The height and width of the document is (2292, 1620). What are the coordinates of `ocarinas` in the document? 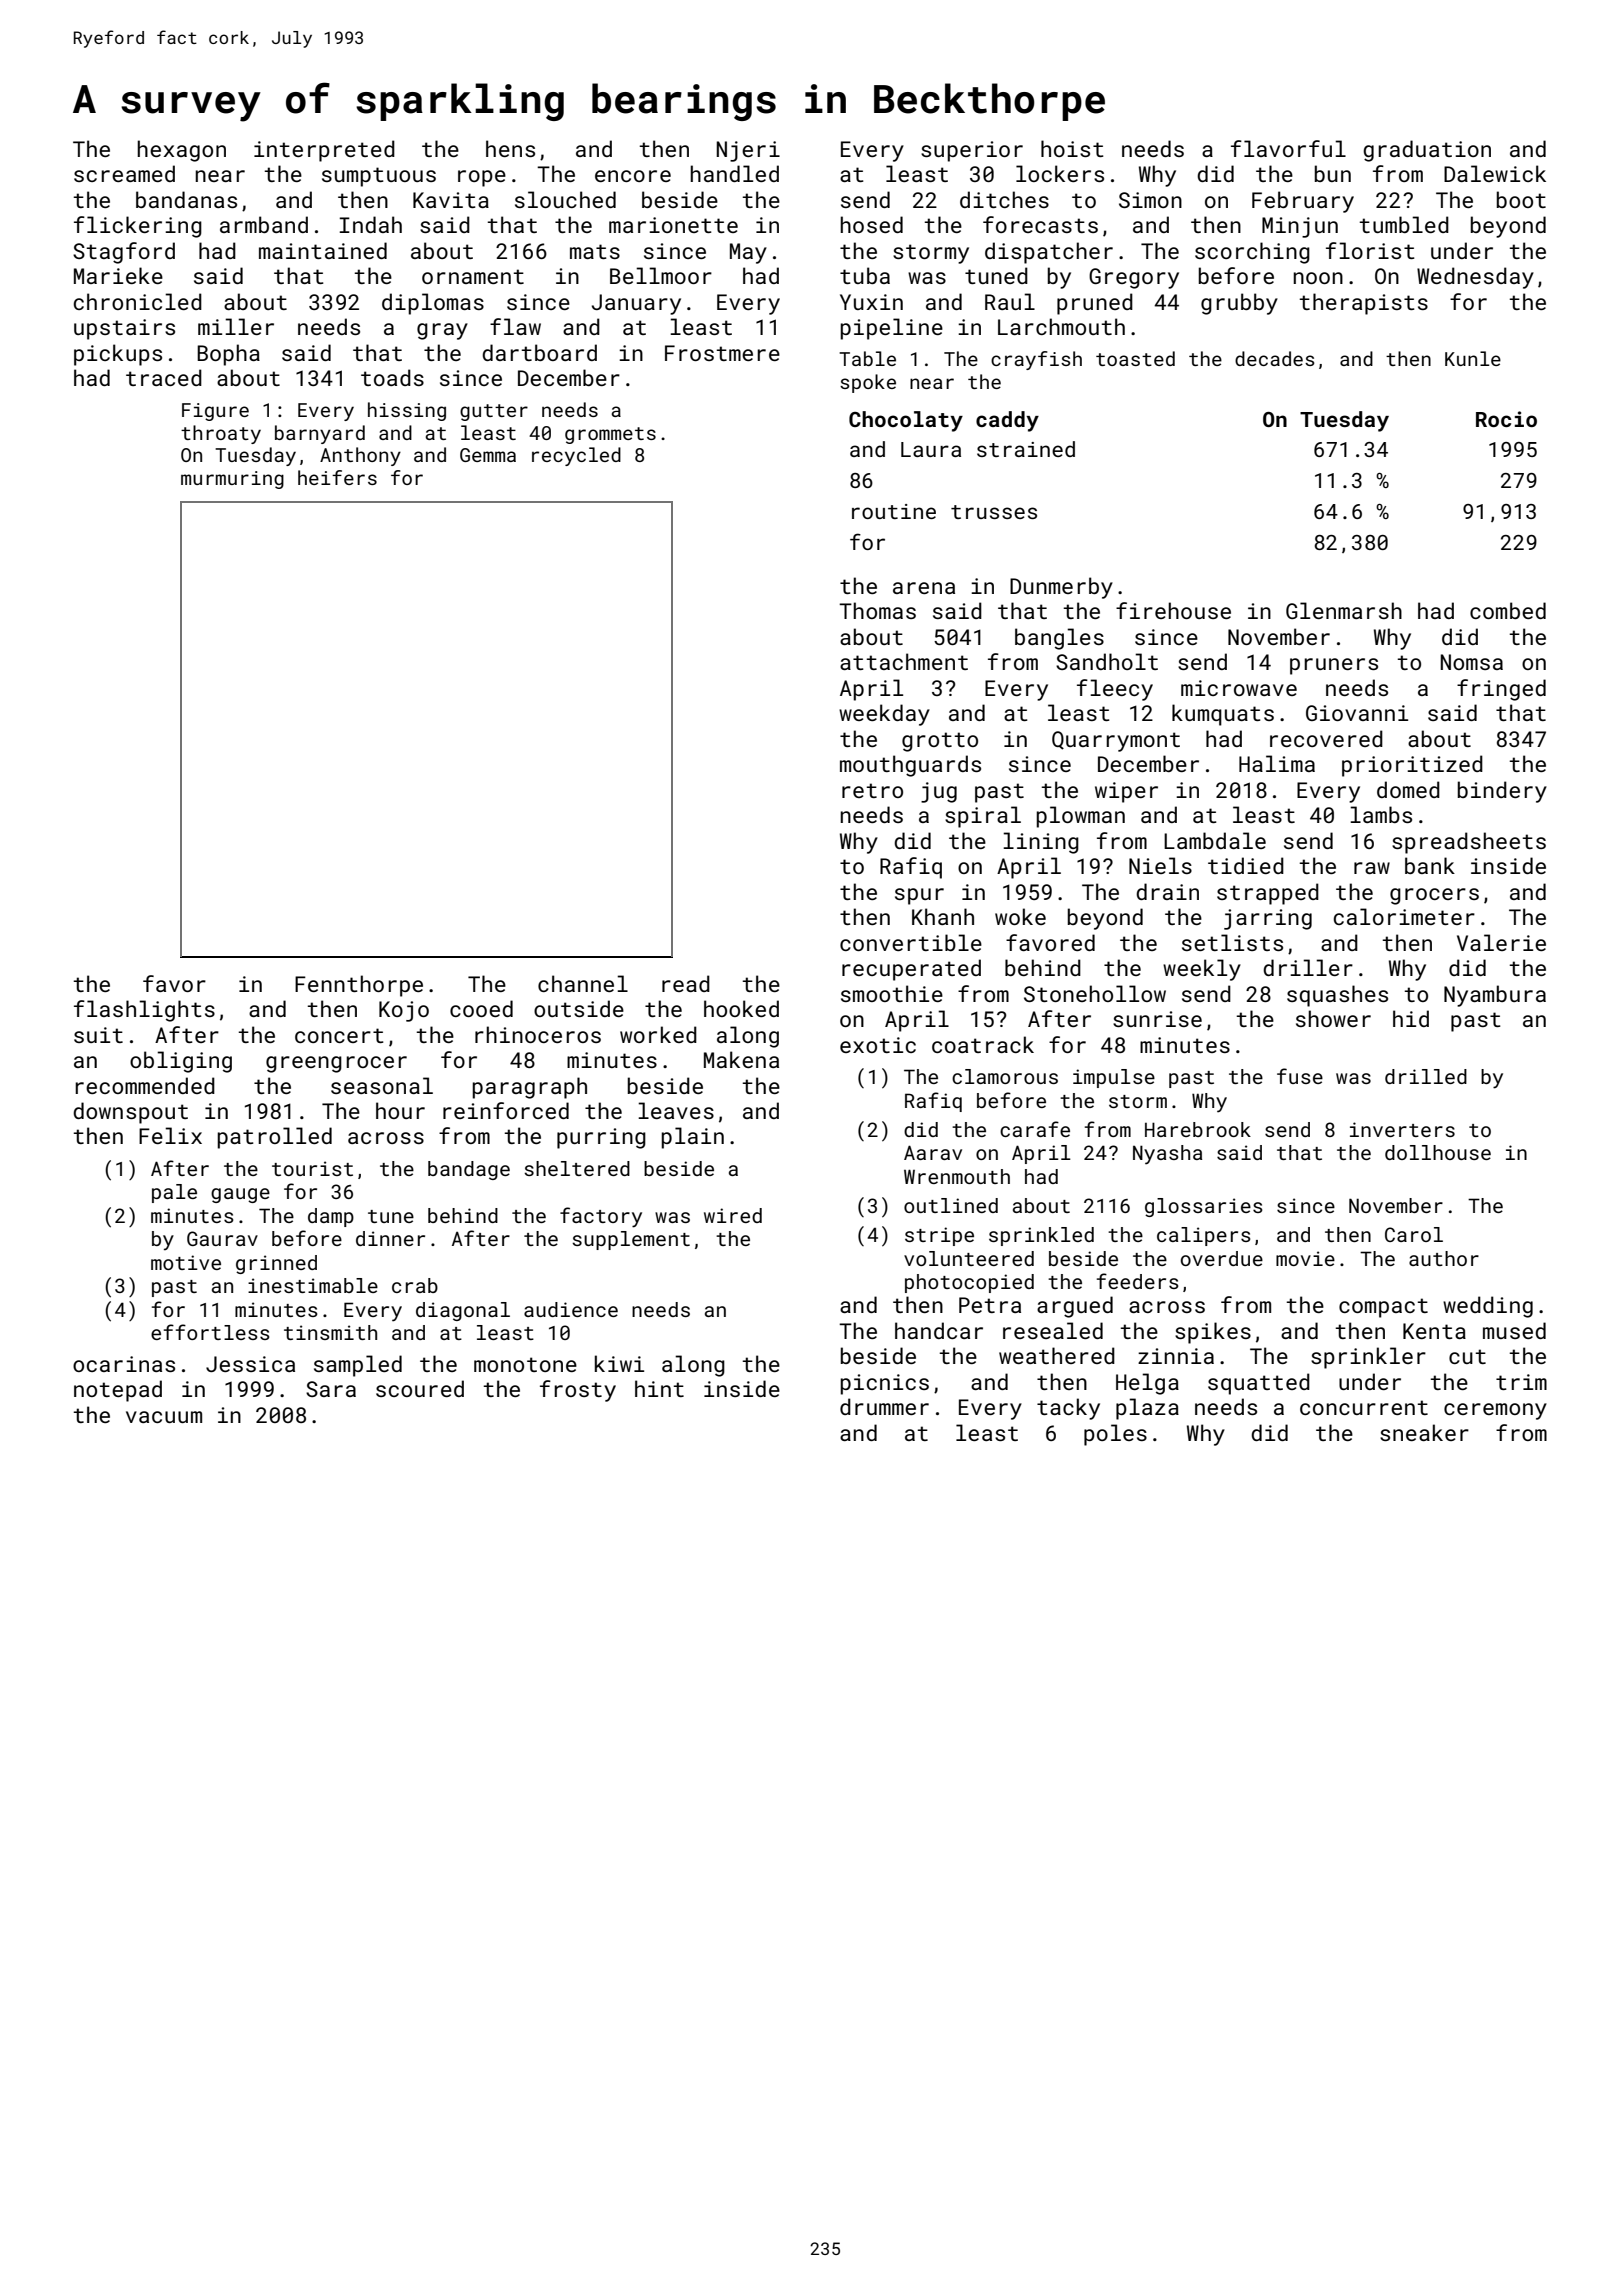 It's located at (124, 1364).
